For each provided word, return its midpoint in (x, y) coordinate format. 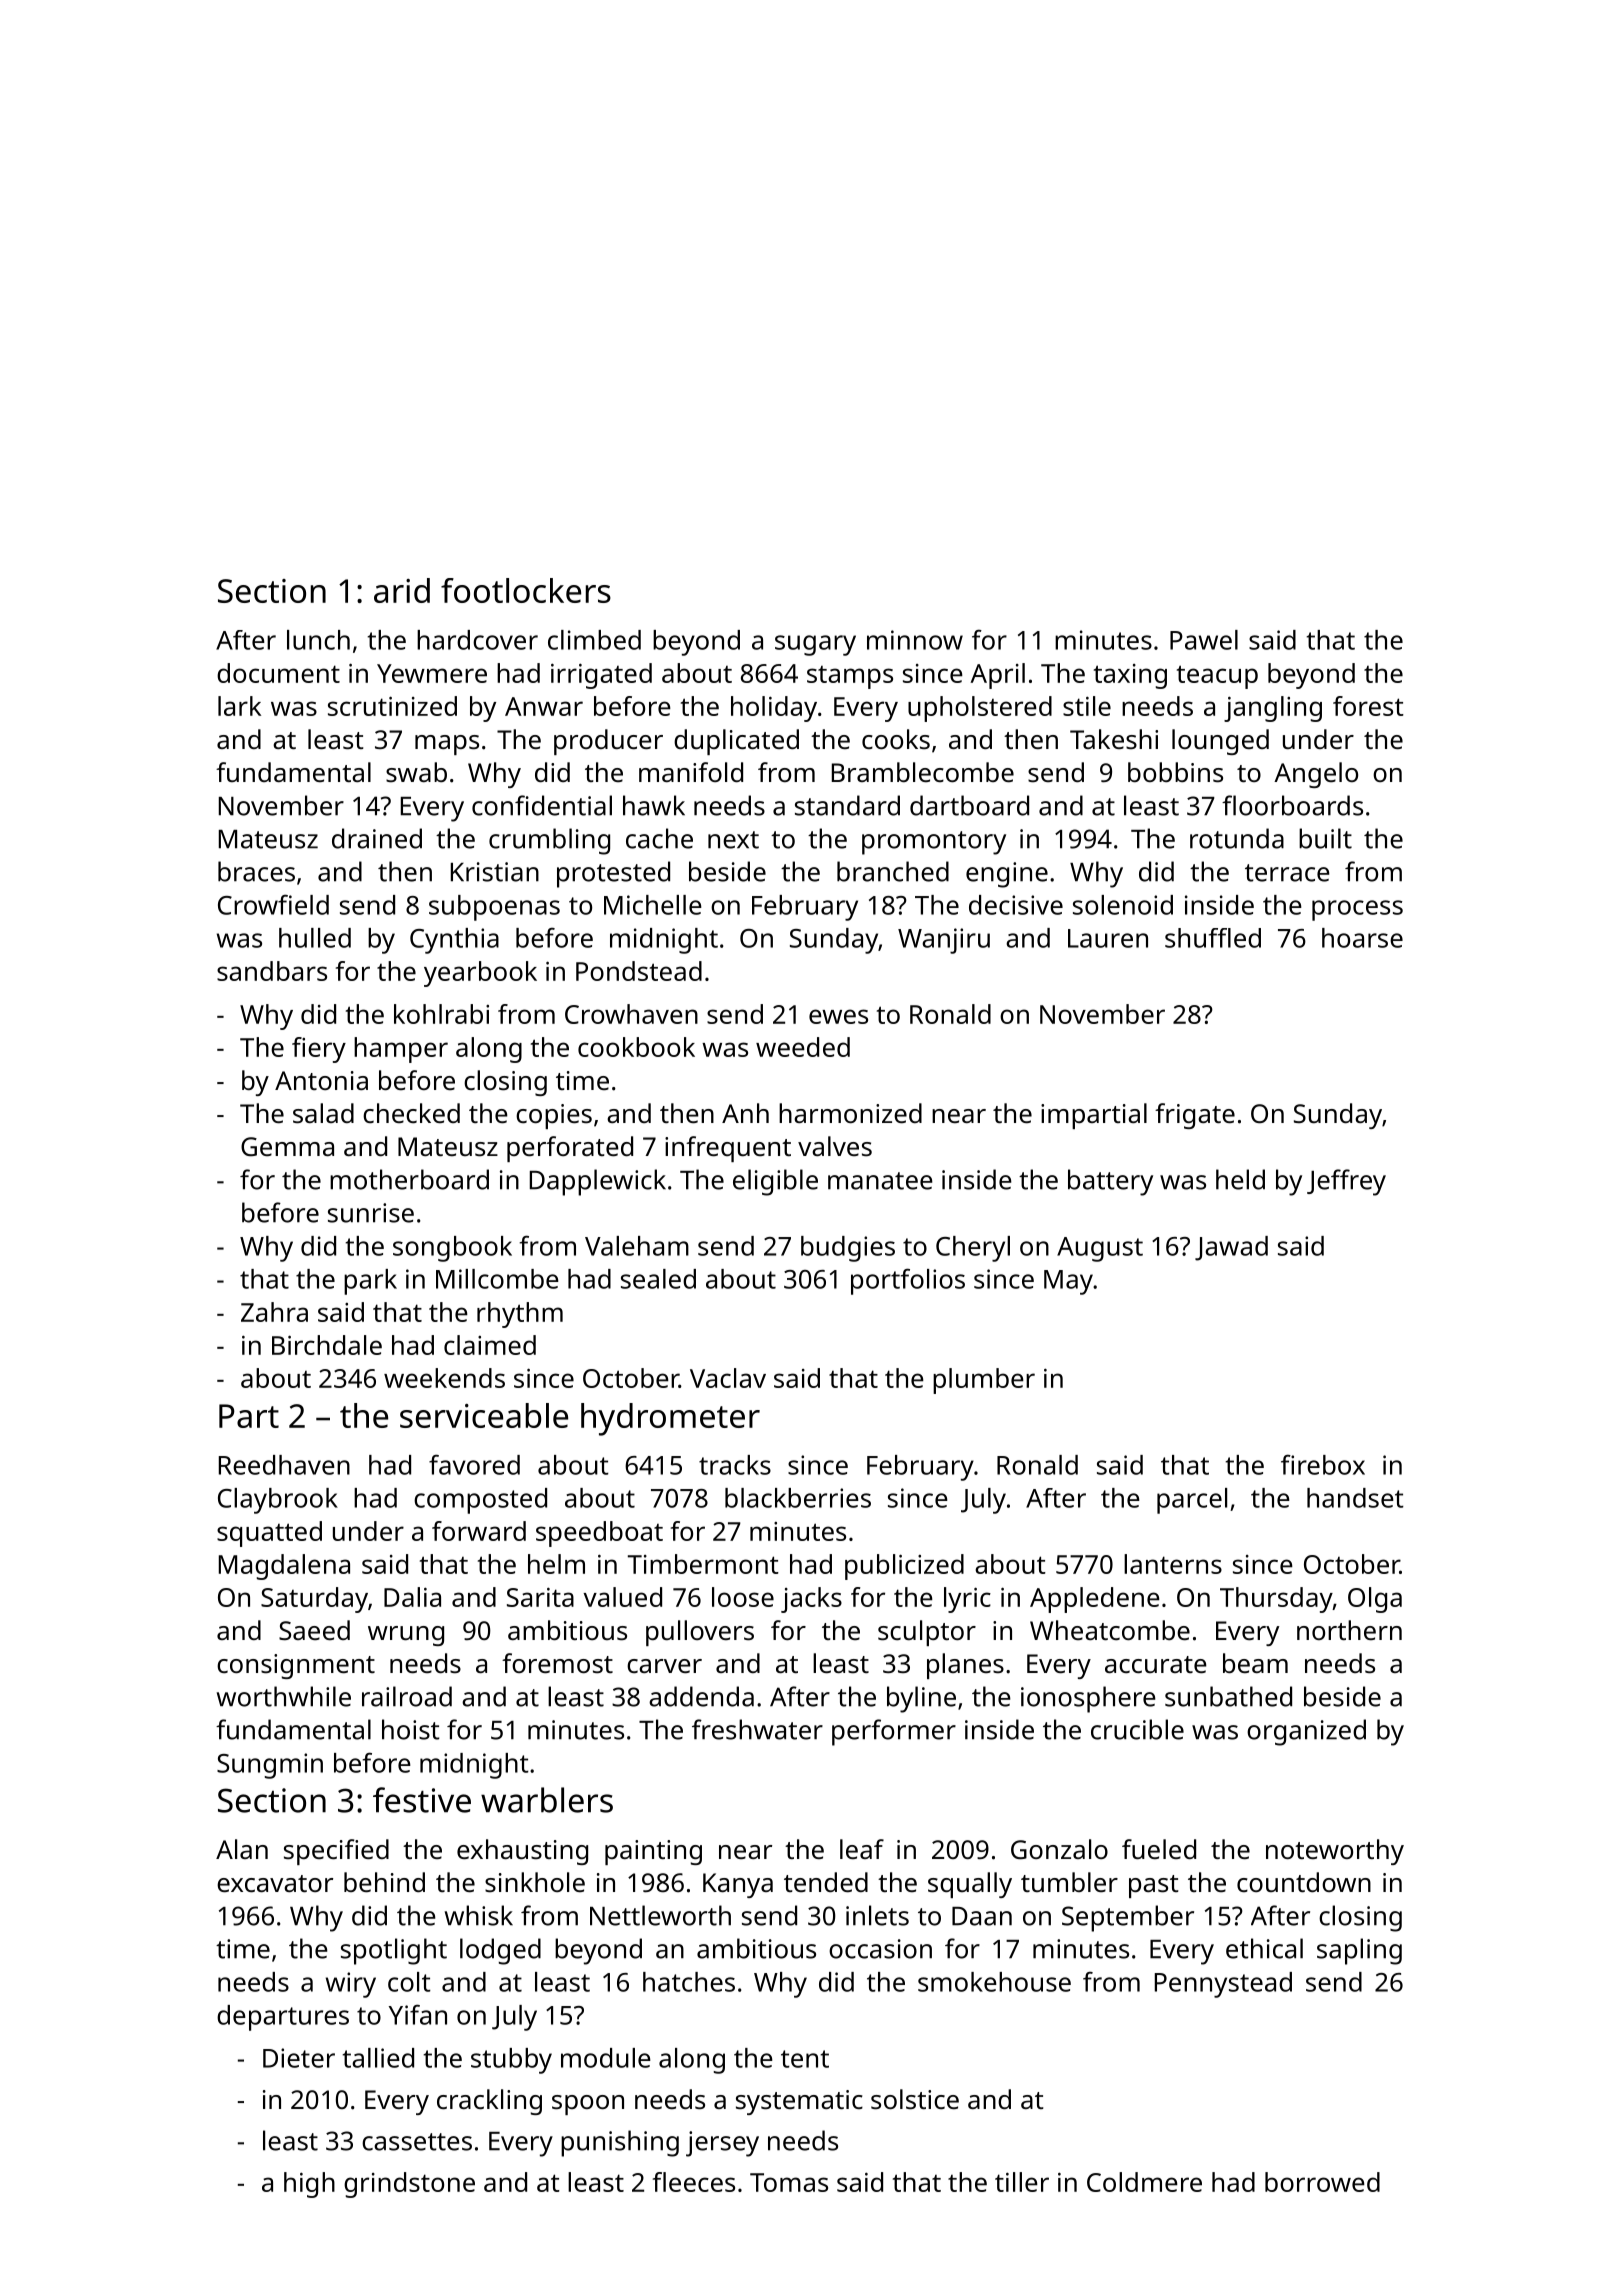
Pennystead (1223, 1985)
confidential (542, 805)
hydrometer (670, 1419)
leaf (862, 1849)
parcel (1192, 1501)
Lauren (1108, 938)
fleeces (694, 2182)
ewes (838, 1016)
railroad (407, 1696)
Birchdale (327, 1345)
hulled (315, 938)
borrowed (1322, 2182)
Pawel (1204, 640)
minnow (915, 640)
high (309, 2185)
